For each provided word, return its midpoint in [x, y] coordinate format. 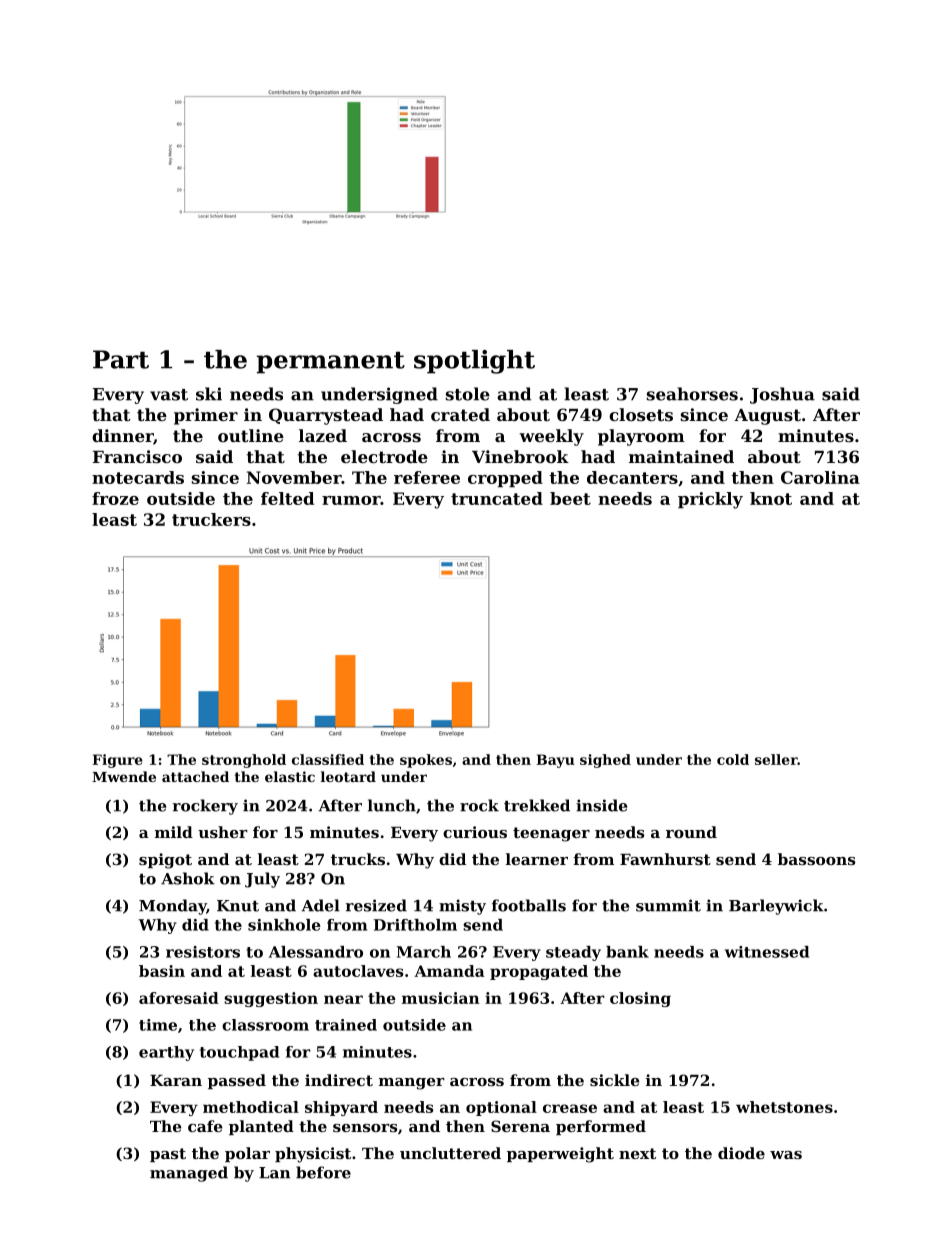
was [786, 1155]
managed [189, 1174]
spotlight [474, 362]
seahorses [692, 394]
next [637, 1153]
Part [121, 359]
